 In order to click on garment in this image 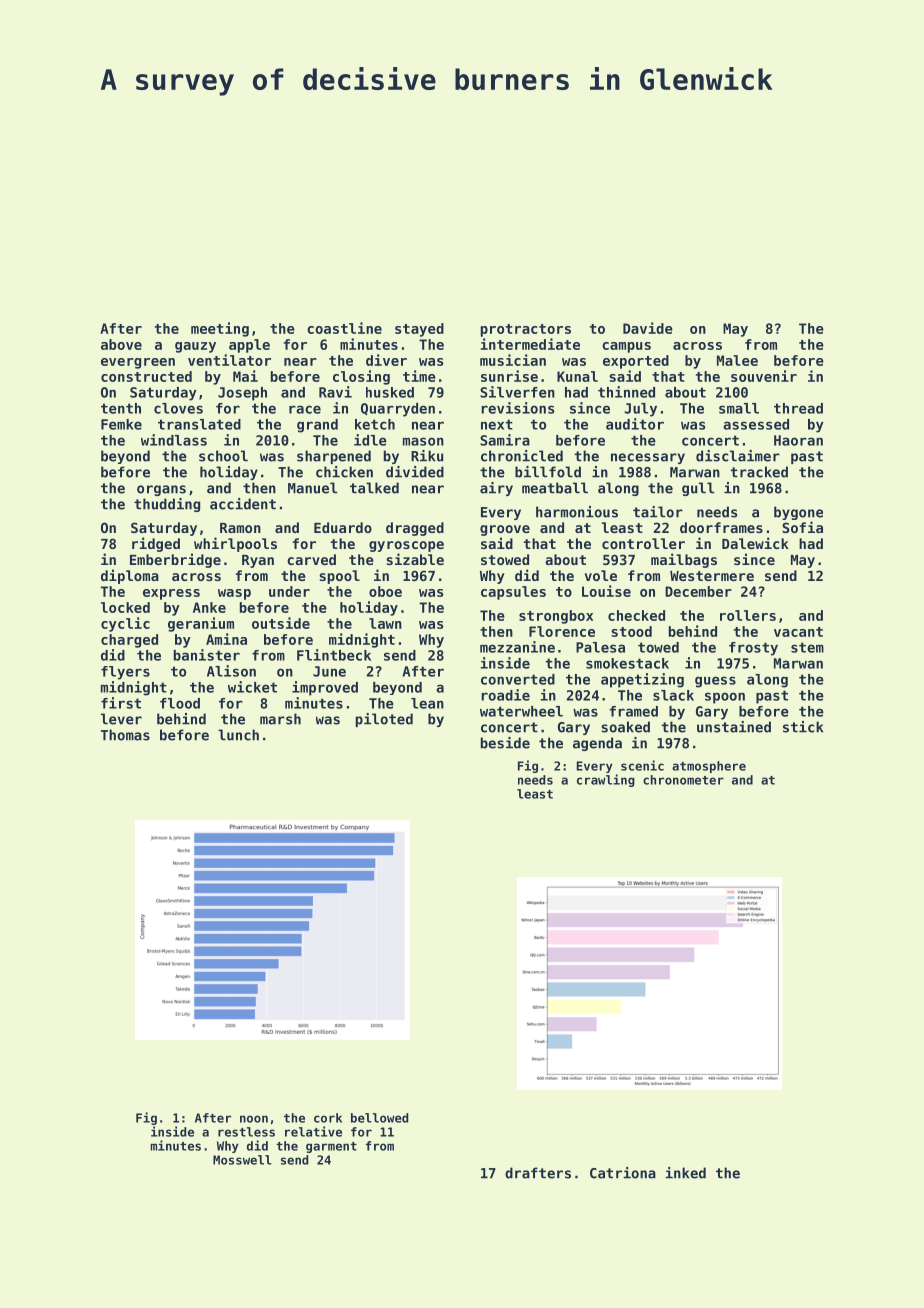, I will do `click(331, 1147)`.
